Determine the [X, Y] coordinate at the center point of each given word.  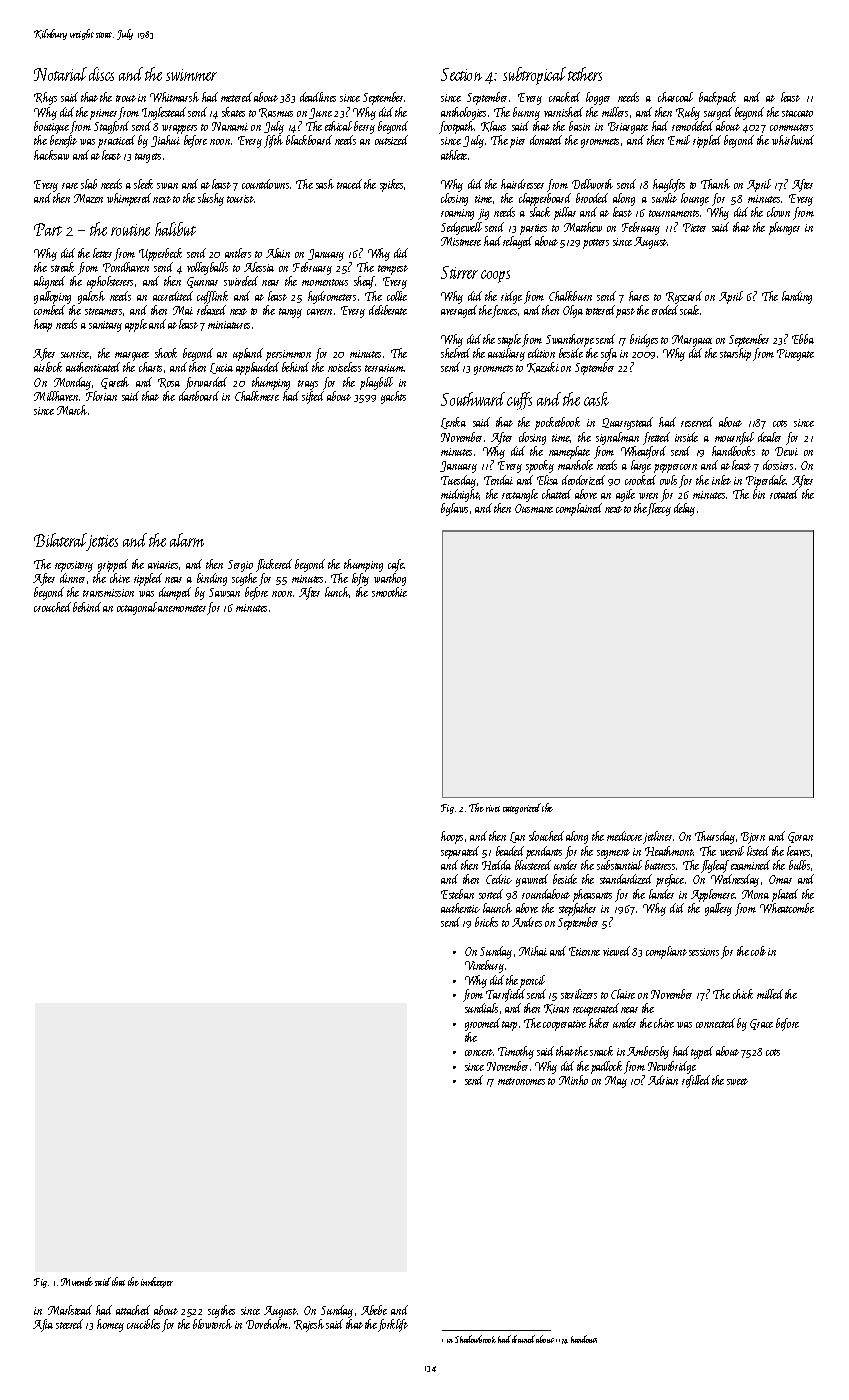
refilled [696, 1081]
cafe [396, 565]
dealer [769, 437]
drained [523, 1339]
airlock [48, 367]
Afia [43, 1325]
